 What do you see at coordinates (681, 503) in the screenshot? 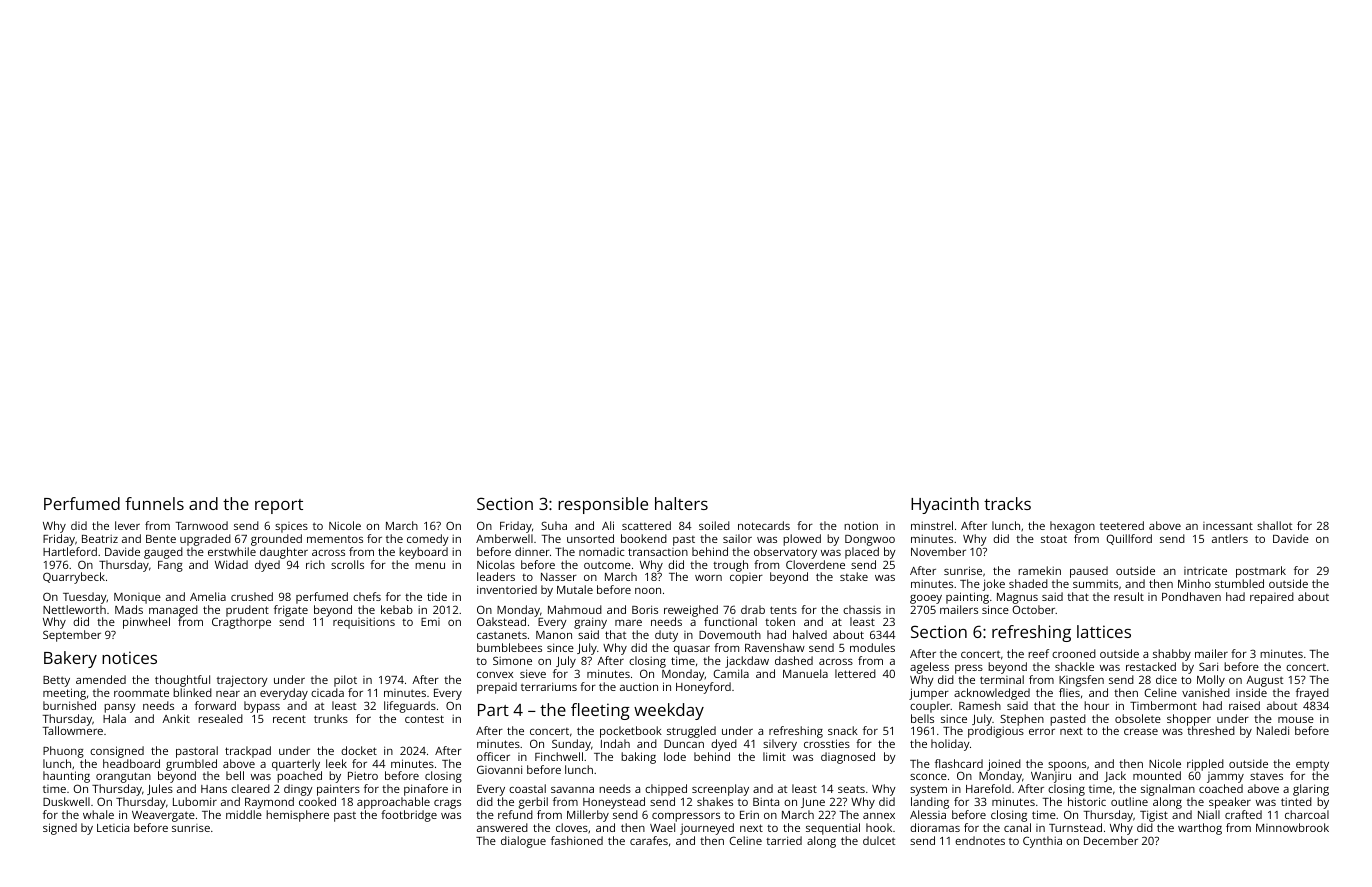
I see `halters` at bounding box center [681, 503].
